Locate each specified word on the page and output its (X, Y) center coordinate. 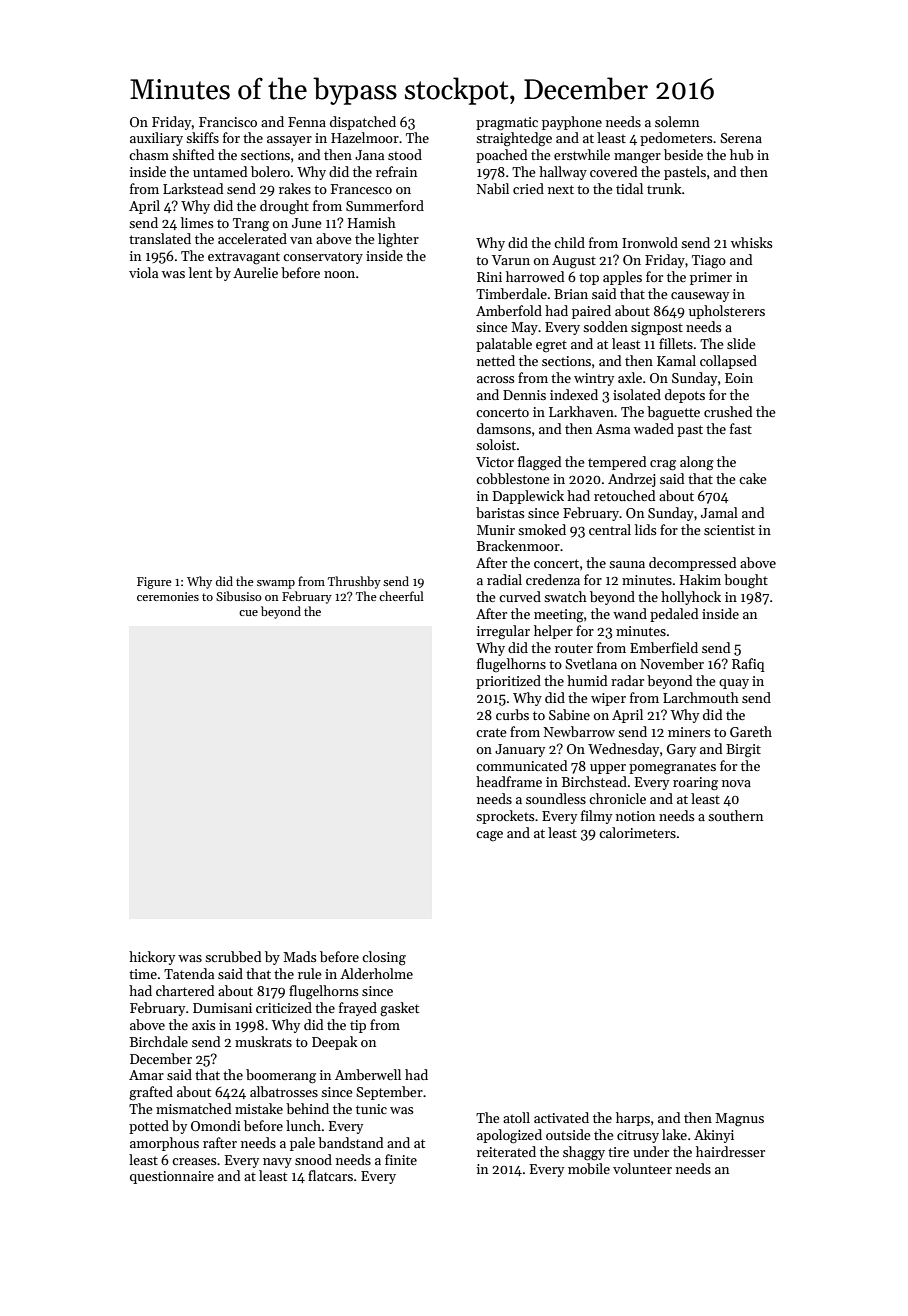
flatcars (330, 1175)
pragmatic (507, 124)
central (610, 529)
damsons (504, 428)
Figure (154, 583)
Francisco (228, 122)
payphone (572, 123)
